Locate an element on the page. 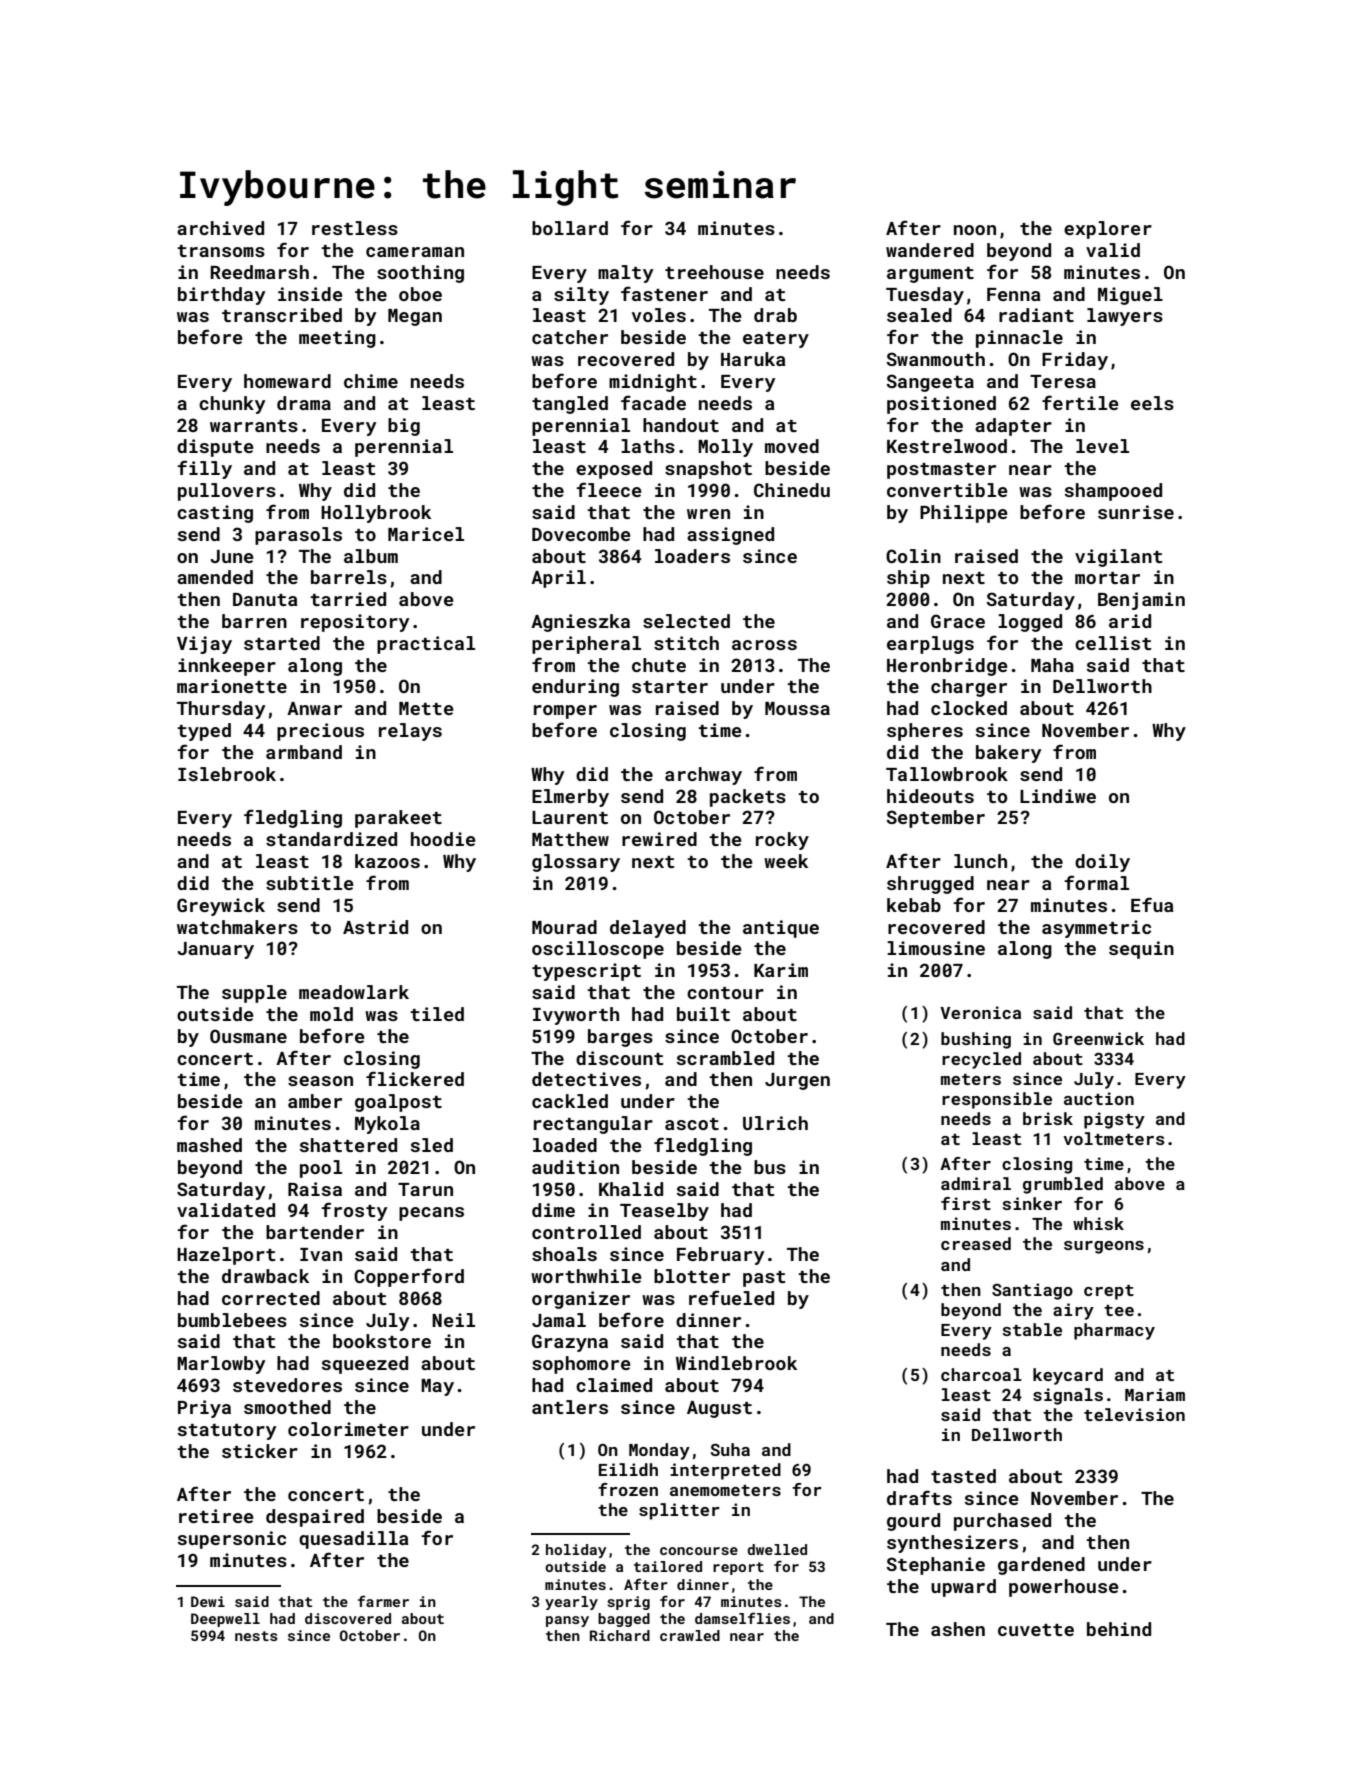 The image size is (1372, 1776). birthday is located at coordinates (222, 296).
